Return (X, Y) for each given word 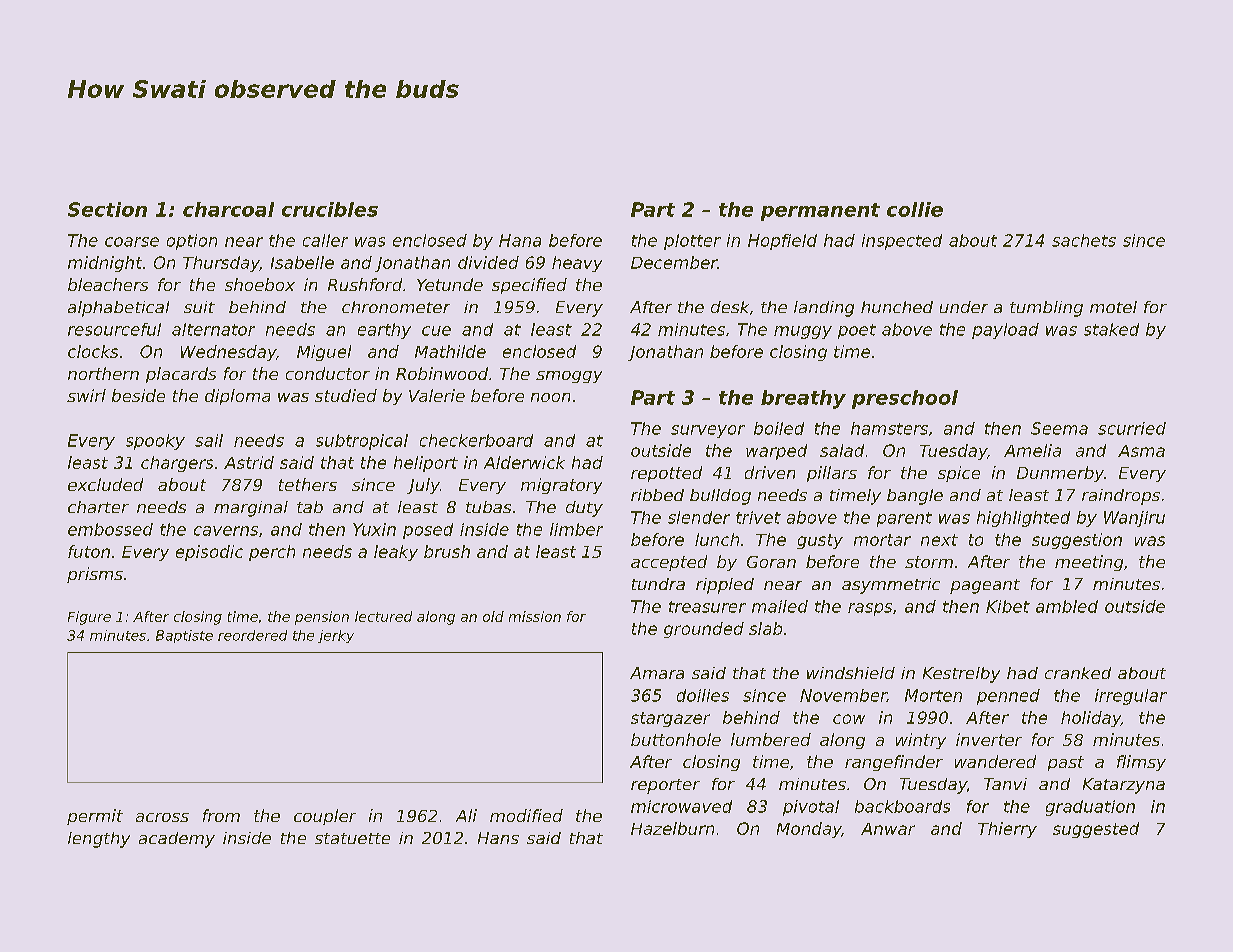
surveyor (708, 431)
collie (915, 209)
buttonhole (676, 739)
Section (107, 209)
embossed (110, 529)
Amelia (1032, 450)
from (221, 815)
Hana (520, 240)
